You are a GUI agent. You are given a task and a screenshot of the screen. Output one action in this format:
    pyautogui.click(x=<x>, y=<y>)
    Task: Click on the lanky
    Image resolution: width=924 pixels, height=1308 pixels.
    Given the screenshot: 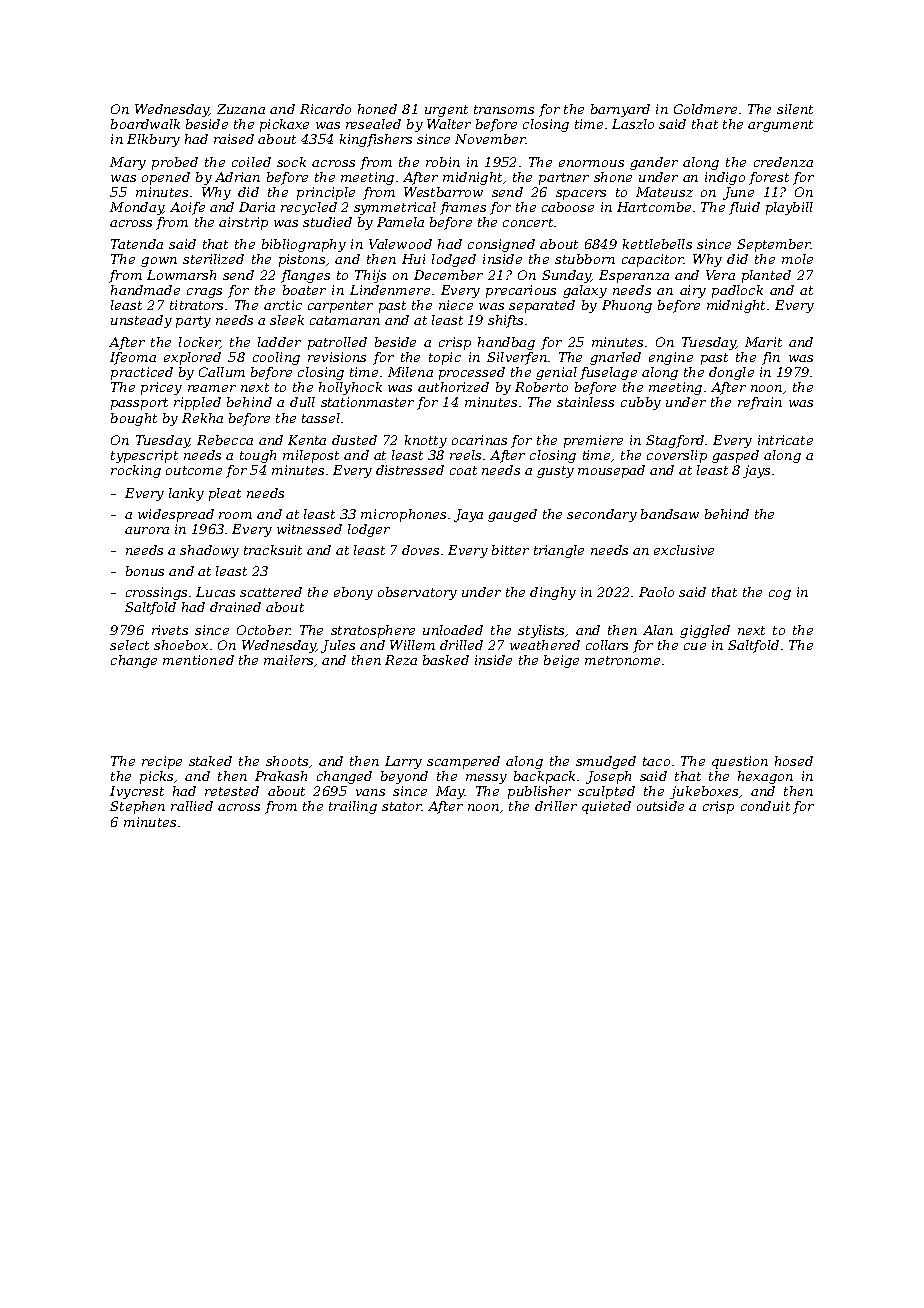 What is the action you would take?
    pyautogui.click(x=186, y=494)
